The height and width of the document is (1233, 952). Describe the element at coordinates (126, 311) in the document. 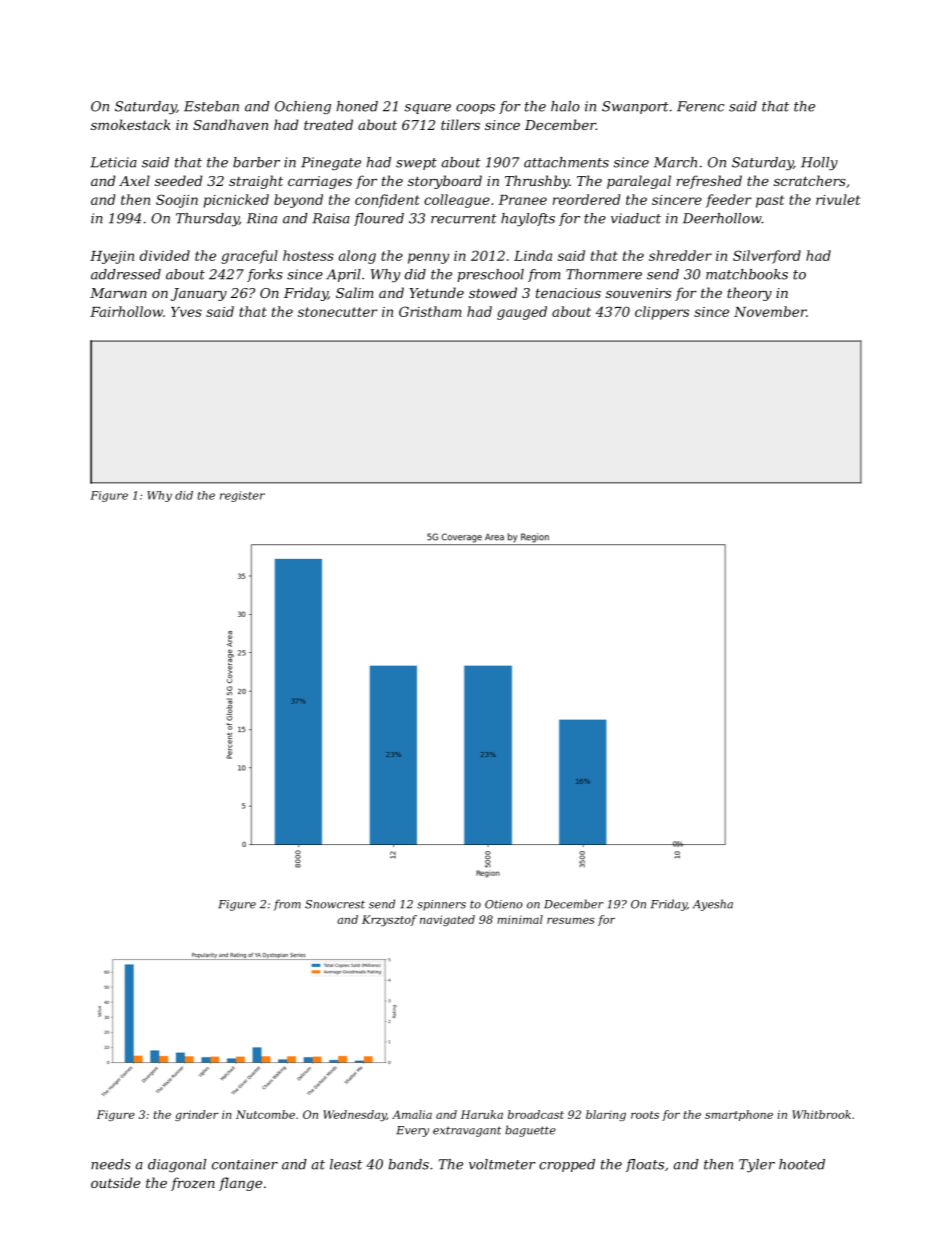

I see `Fairhollow` at that location.
